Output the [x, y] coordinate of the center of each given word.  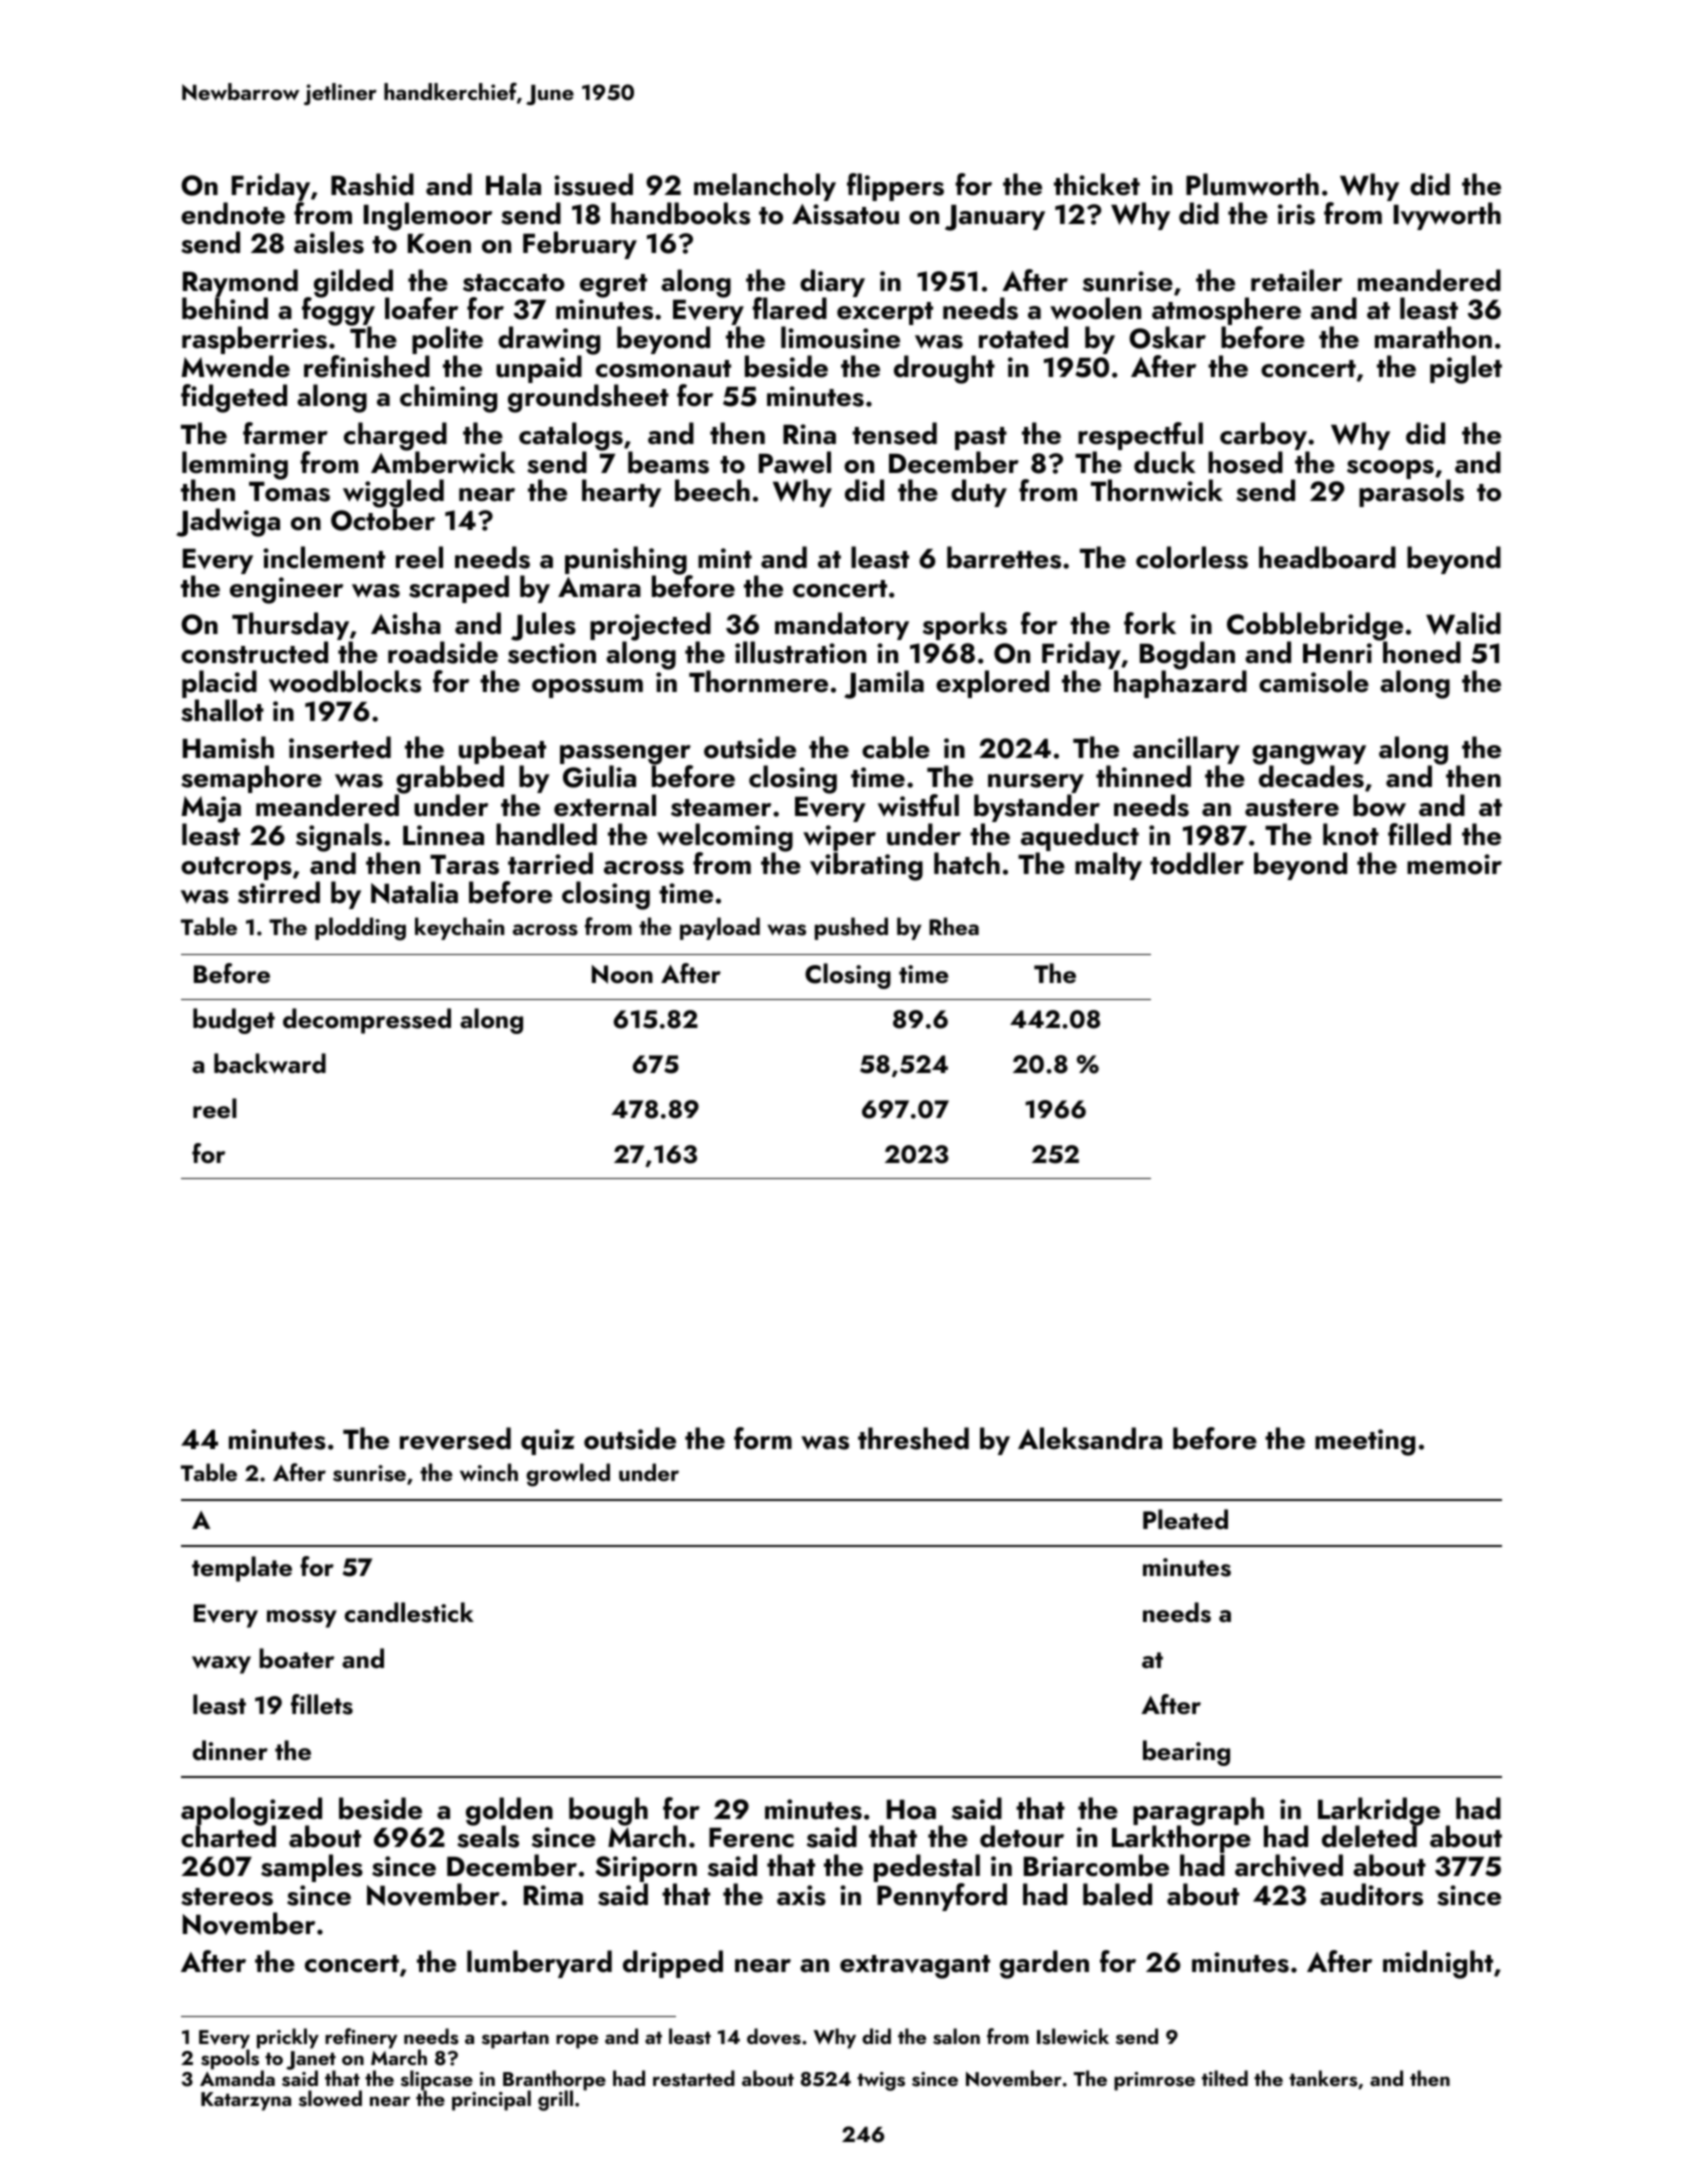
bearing [1186, 1753]
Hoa [911, 1809]
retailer [1296, 280]
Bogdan [1187, 656]
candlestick [409, 1612]
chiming [448, 398]
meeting [1365, 1442]
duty [979, 493]
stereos [227, 1897]
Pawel [795, 462]
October [383, 520]
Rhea [954, 926]
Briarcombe [1096, 1865]
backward [270, 1063]
